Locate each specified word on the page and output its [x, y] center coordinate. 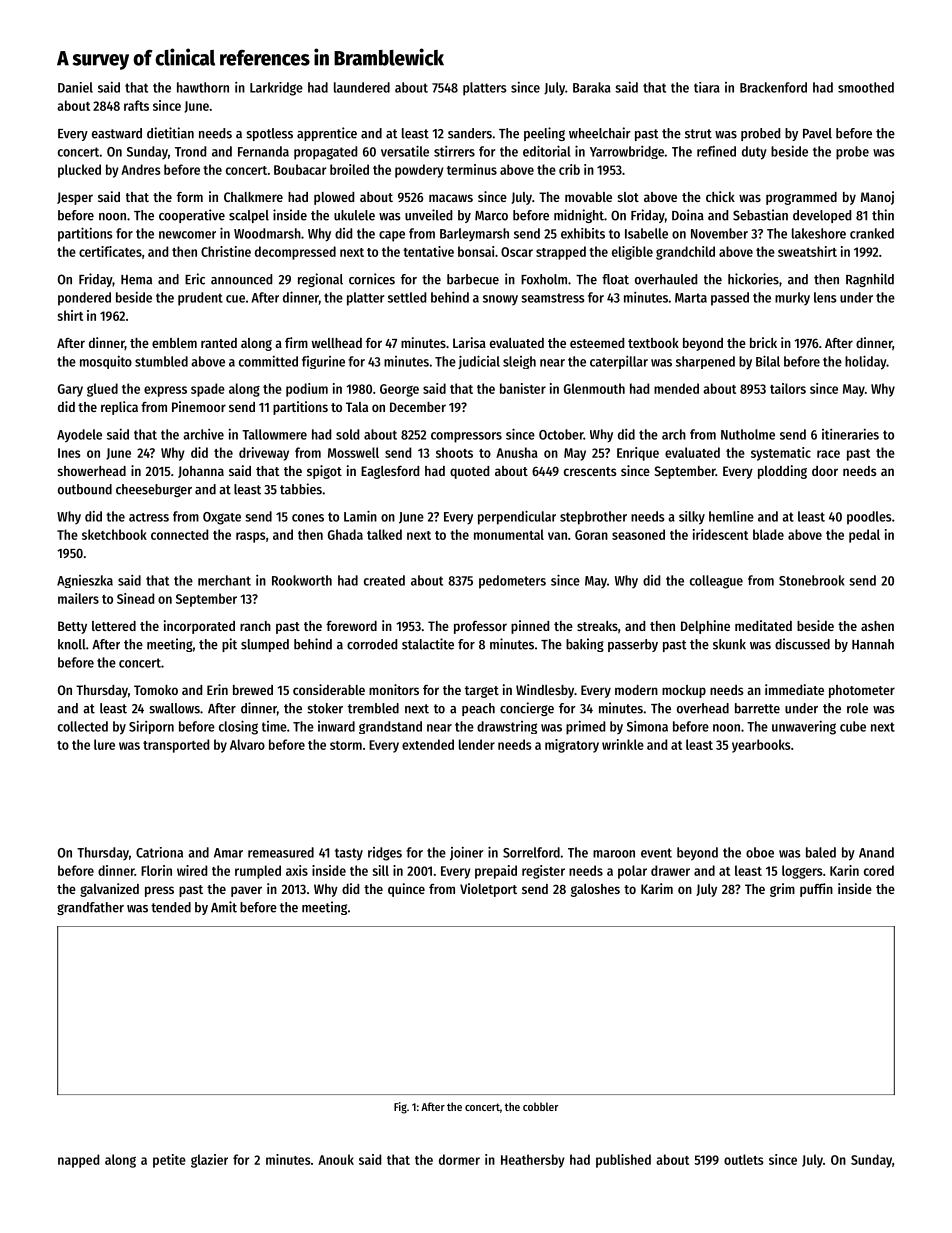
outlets [744, 1159]
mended [676, 388]
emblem [174, 343]
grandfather [90, 908]
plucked [79, 171]
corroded [372, 644]
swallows [174, 708]
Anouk [336, 1159]
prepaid [496, 872]
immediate [794, 689]
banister [523, 388]
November [719, 233]
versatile [405, 151]
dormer [459, 1159]
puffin [816, 890]
